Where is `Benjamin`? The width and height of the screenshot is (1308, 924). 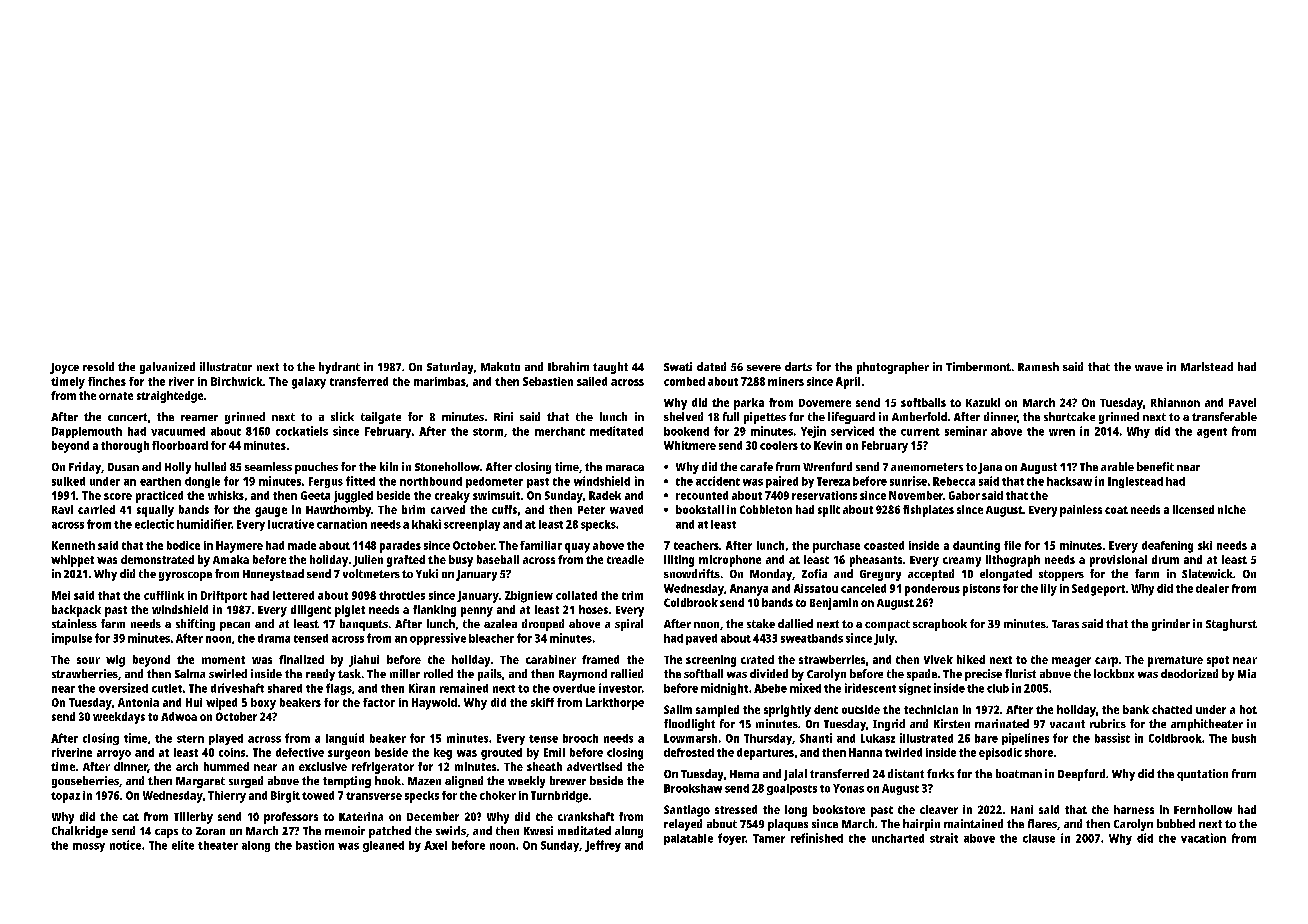 Benjamin is located at coordinates (834, 604).
